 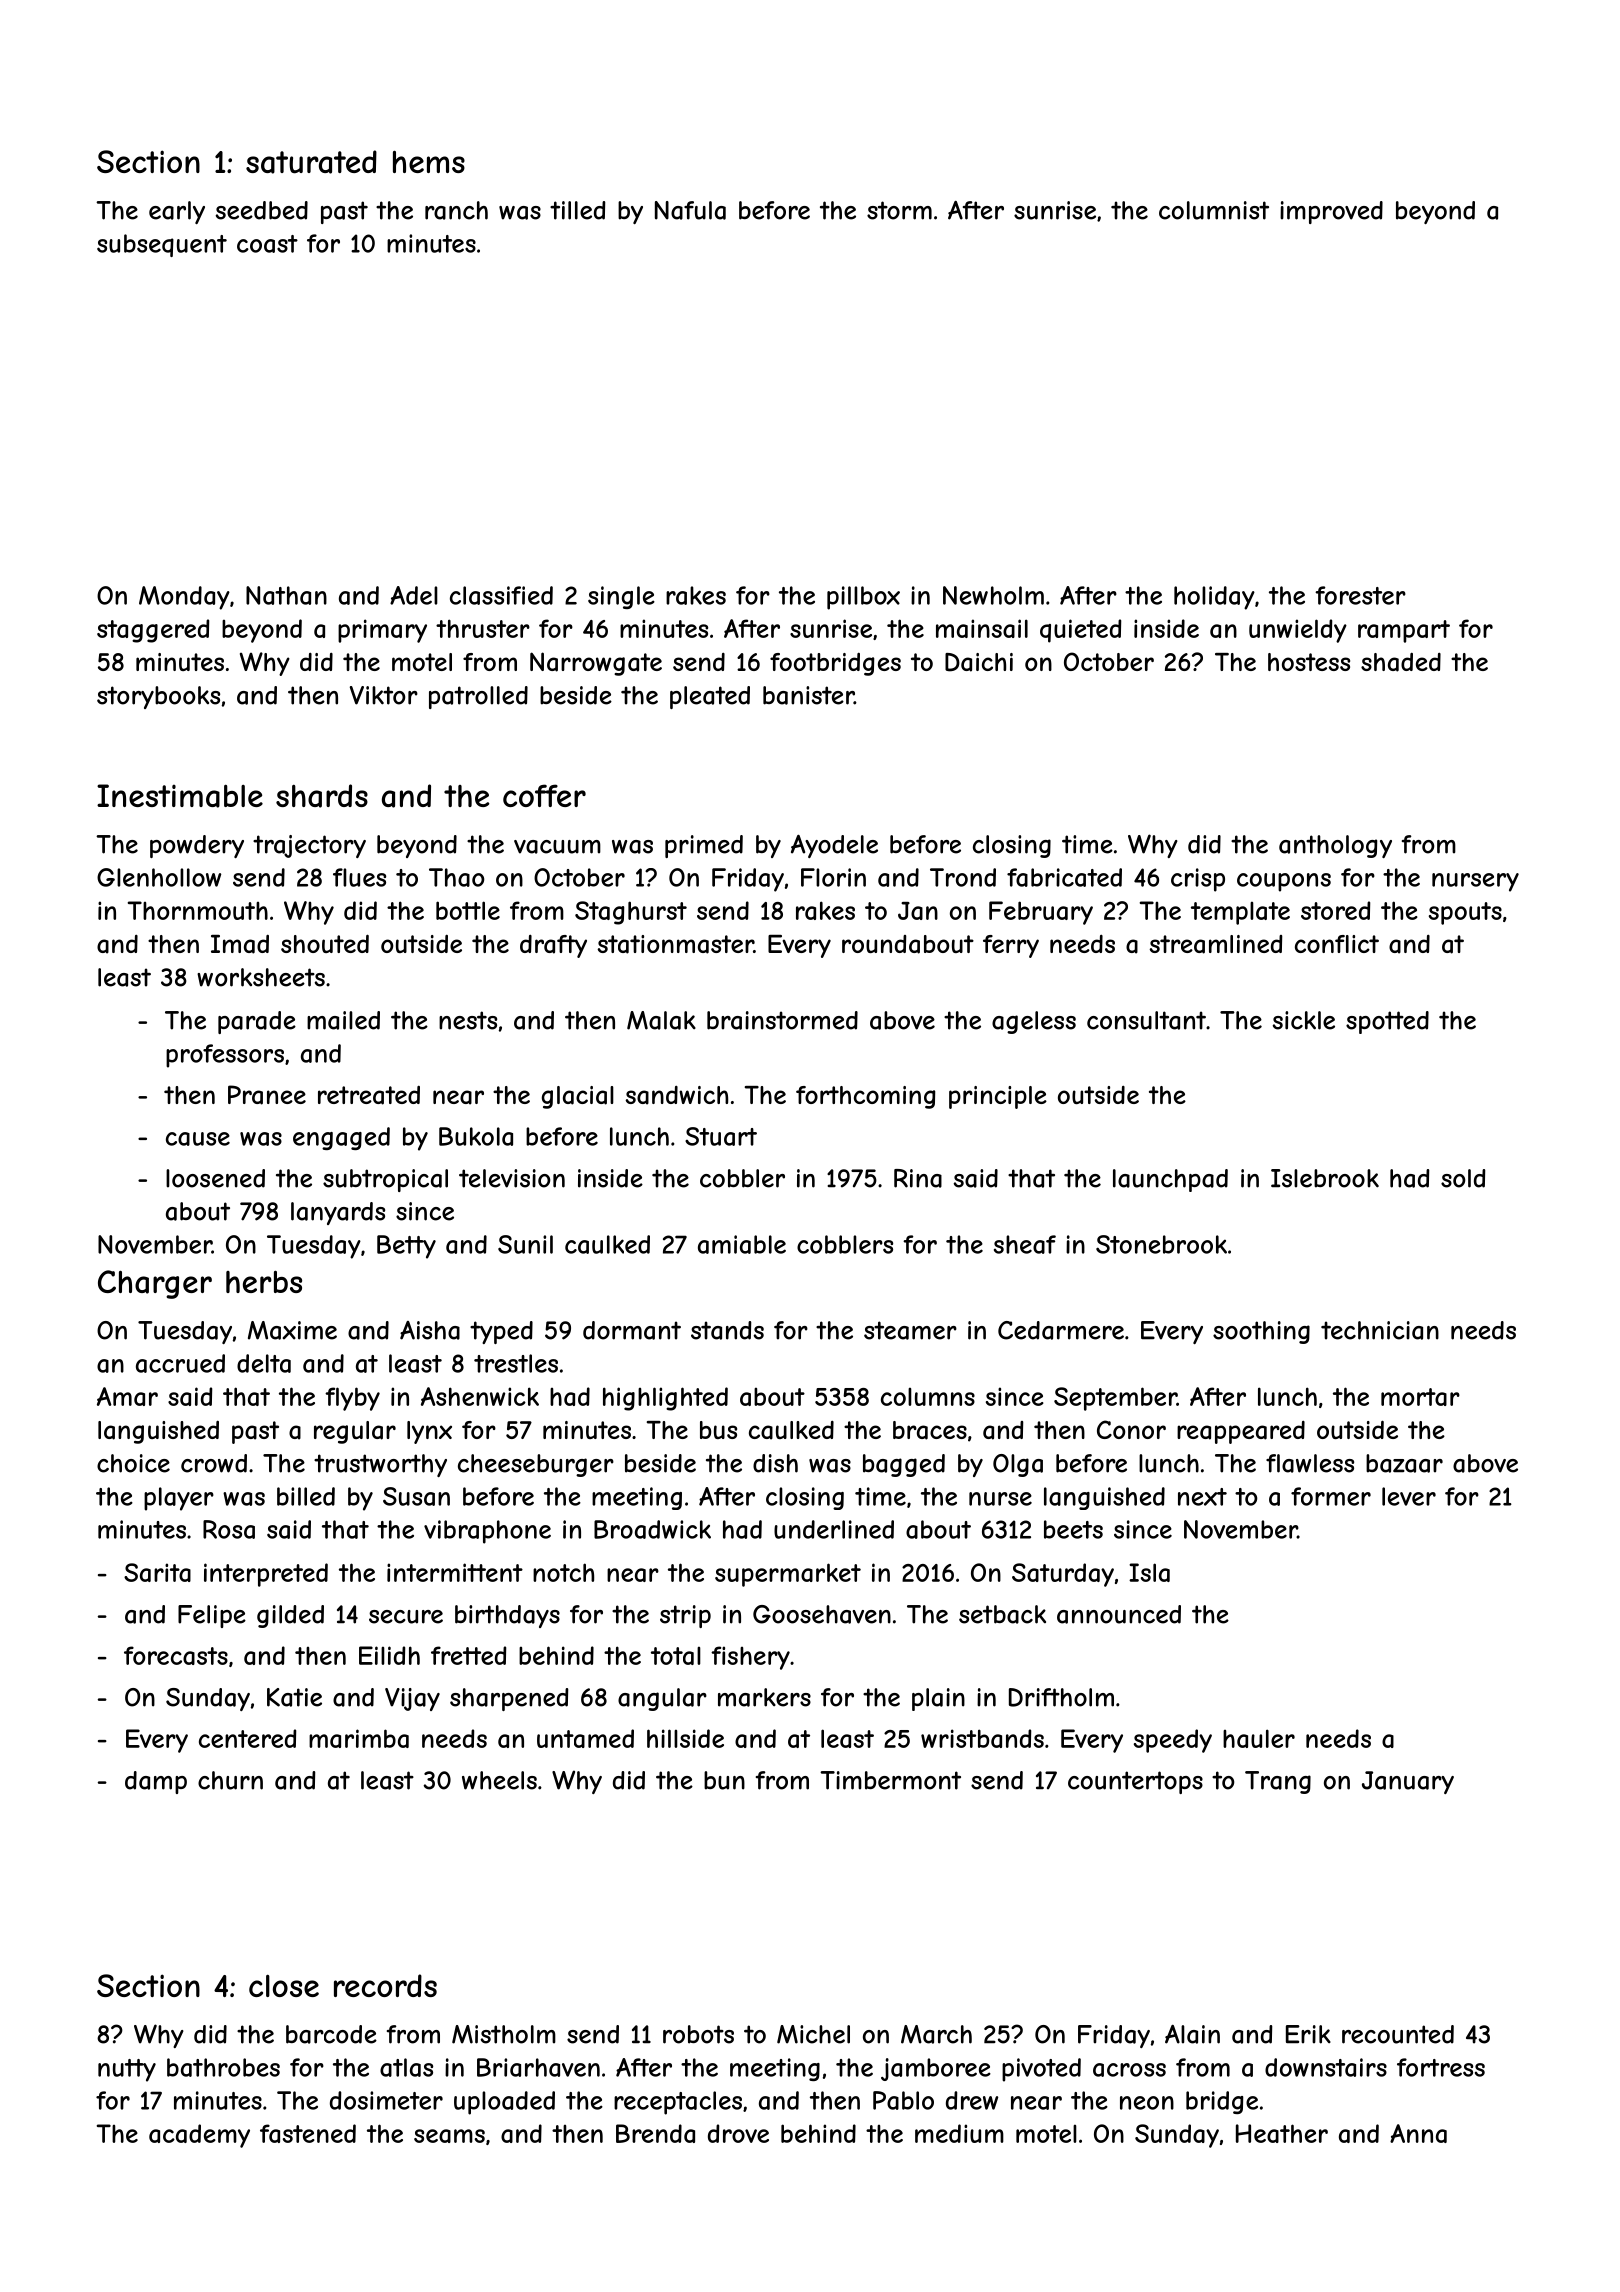 I want to click on improved, so click(x=1331, y=212).
